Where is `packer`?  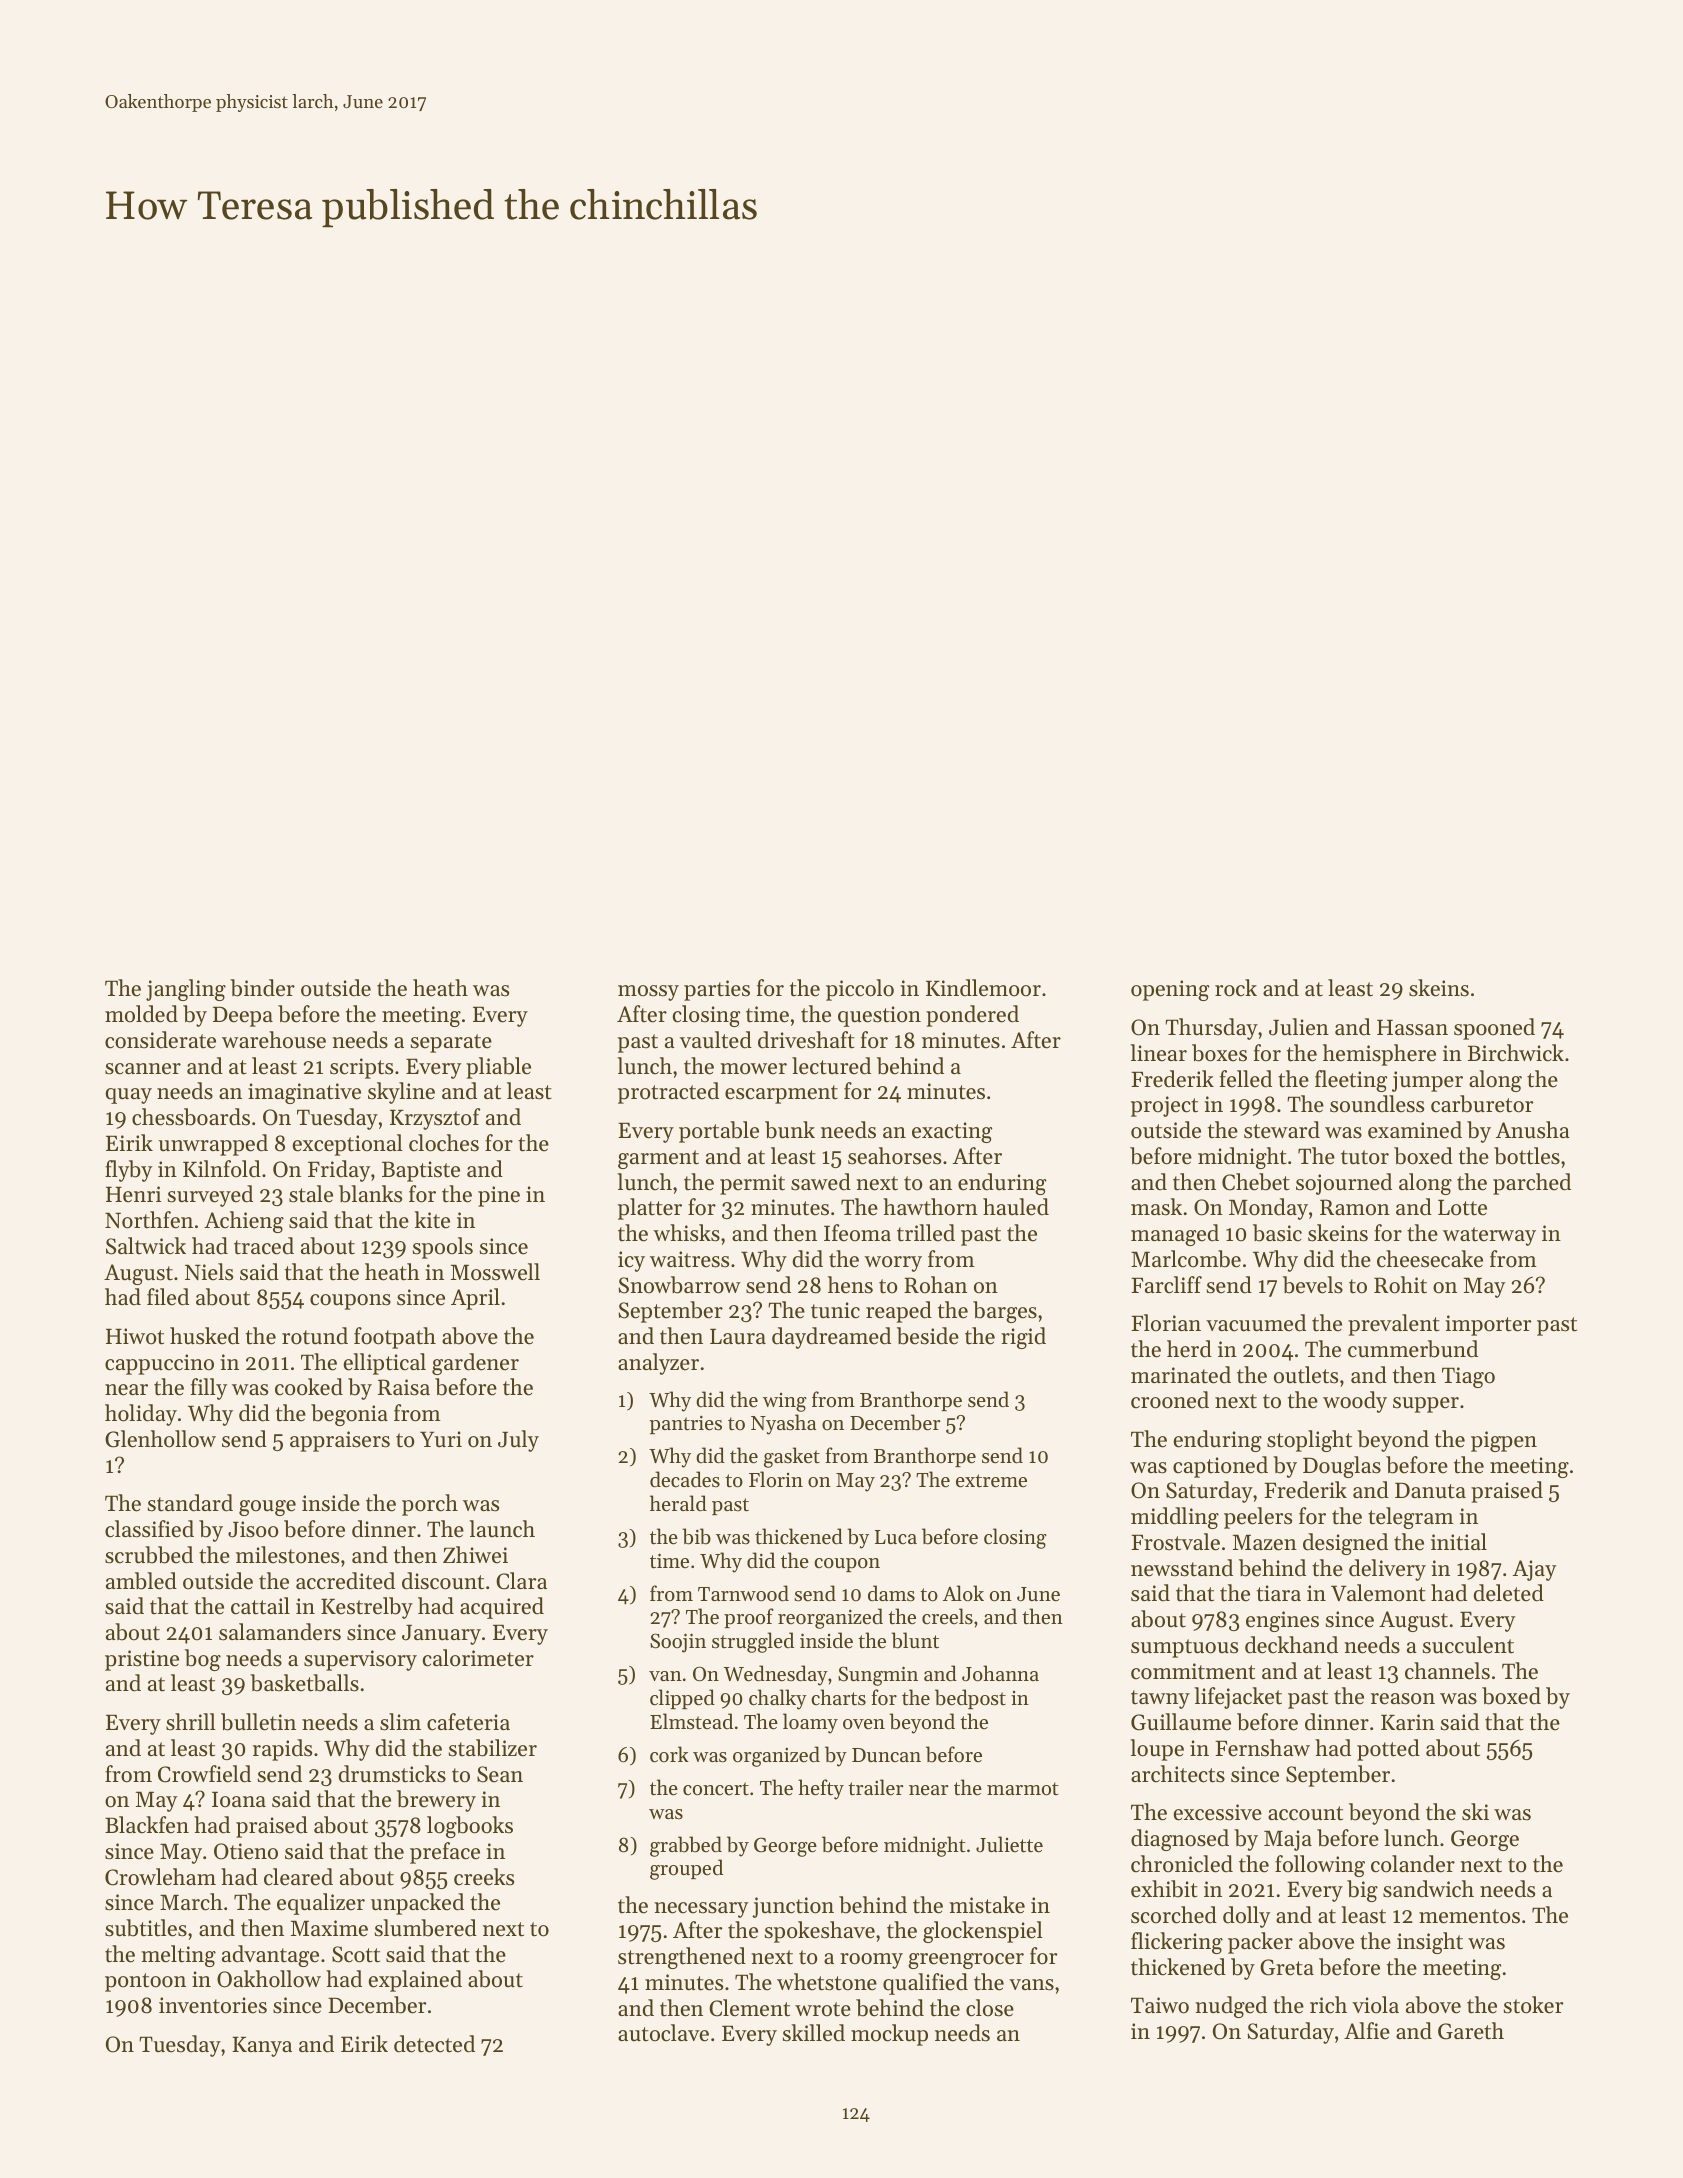 packer is located at coordinates (1260, 1943).
